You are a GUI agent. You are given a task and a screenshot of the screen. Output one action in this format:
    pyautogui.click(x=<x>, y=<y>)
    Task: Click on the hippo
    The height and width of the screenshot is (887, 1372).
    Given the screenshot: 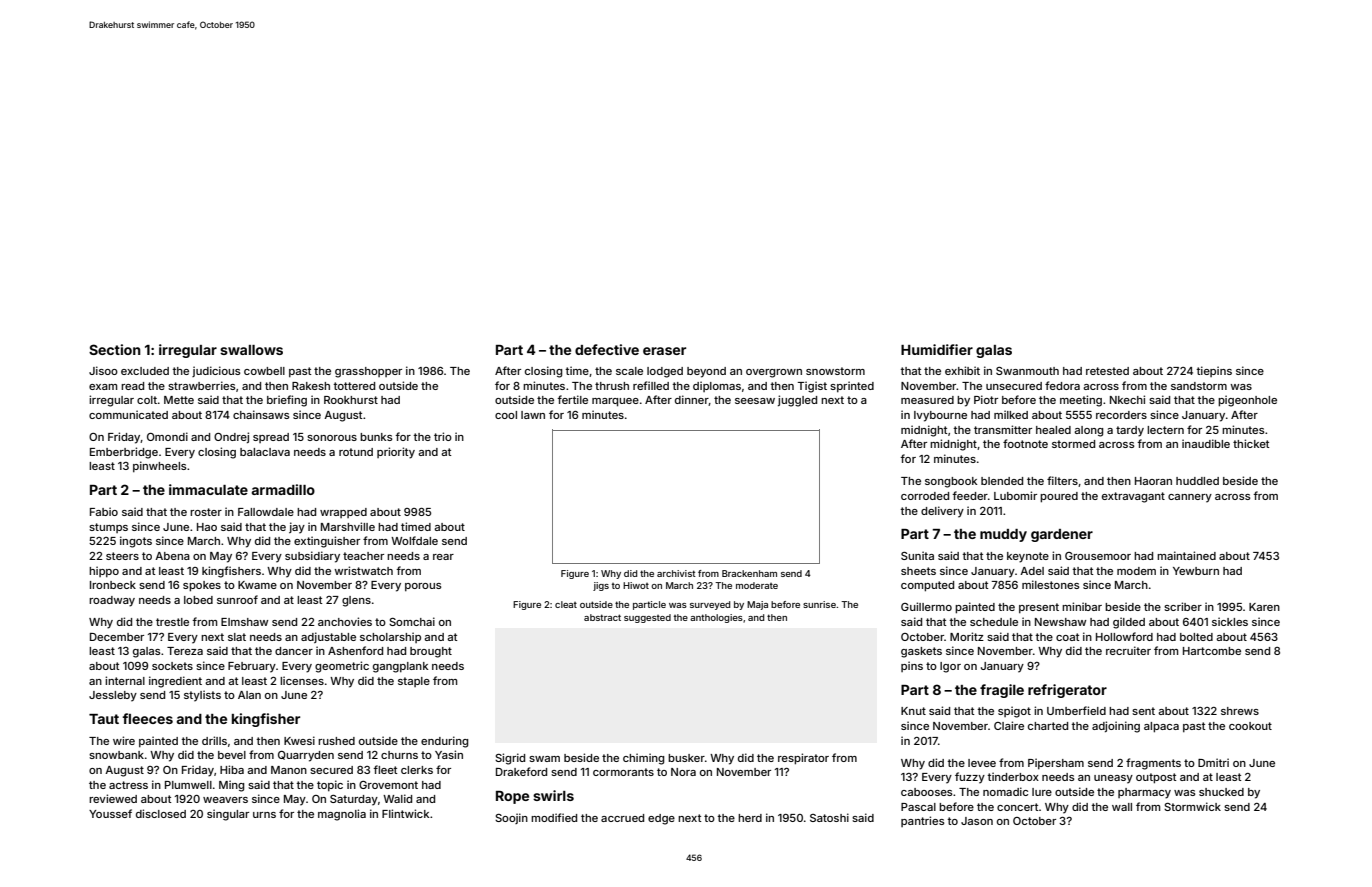 What is the action you would take?
    pyautogui.click(x=104, y=571)
